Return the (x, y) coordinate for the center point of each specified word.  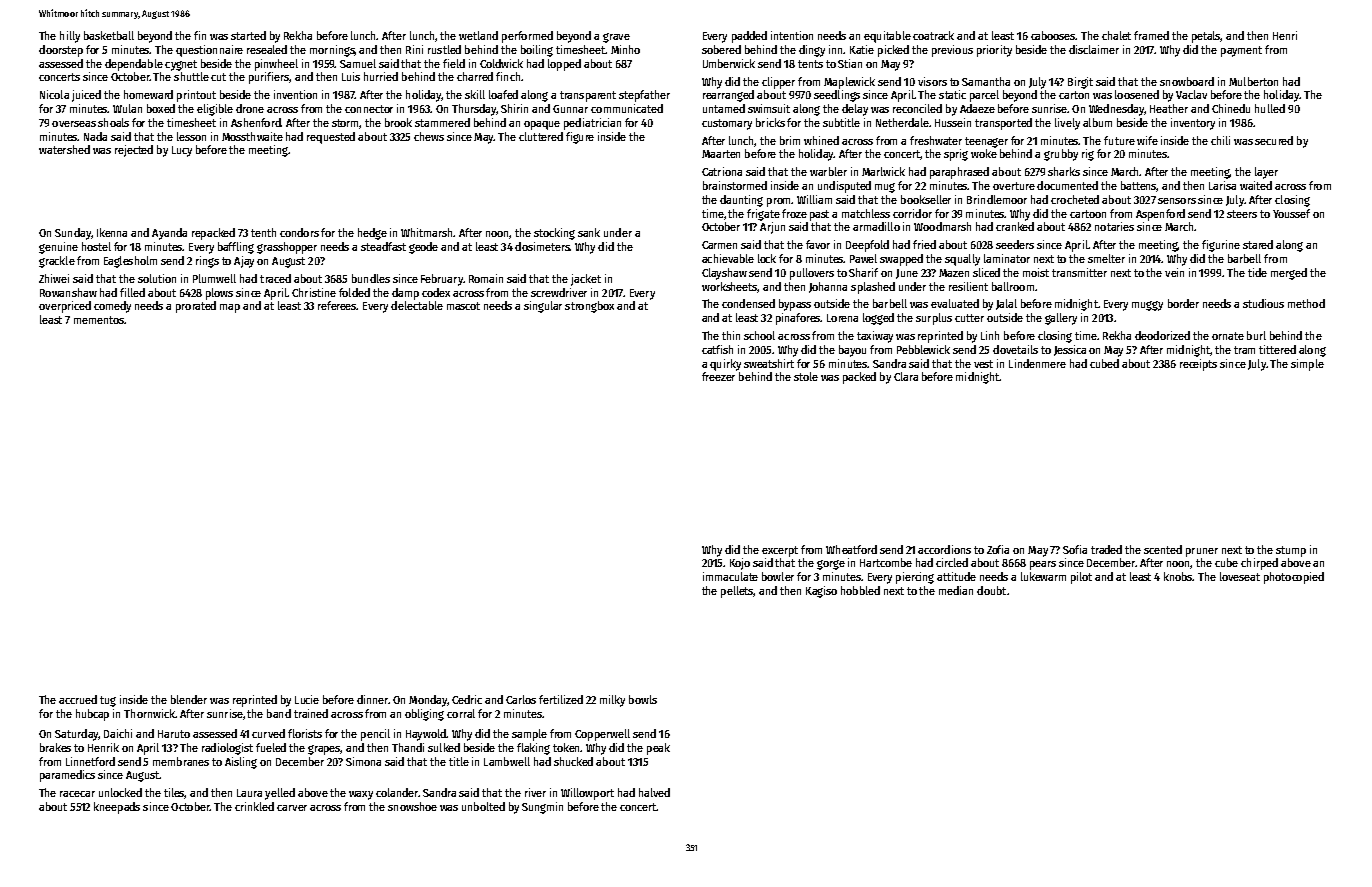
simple (1307, 365)
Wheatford (851, 549)
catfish (717, 349)
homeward (148, 94)
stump (1291, 551)
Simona (363, 761)
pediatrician (592, 124)
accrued (78, 699)
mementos (99, 320)
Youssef (1291, 213)
